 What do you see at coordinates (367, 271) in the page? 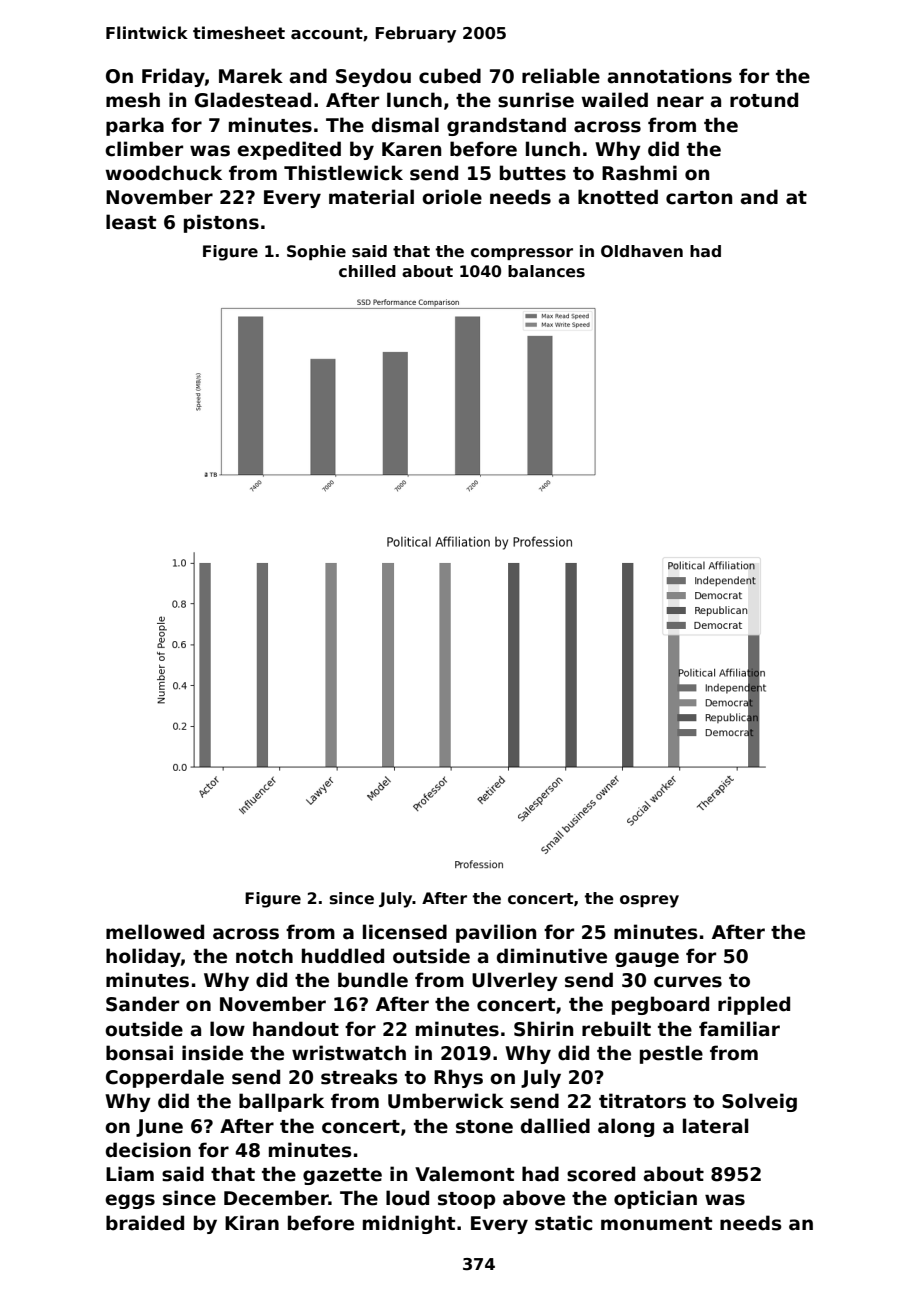
I see `chilled` at bounding box center [367, 271].
